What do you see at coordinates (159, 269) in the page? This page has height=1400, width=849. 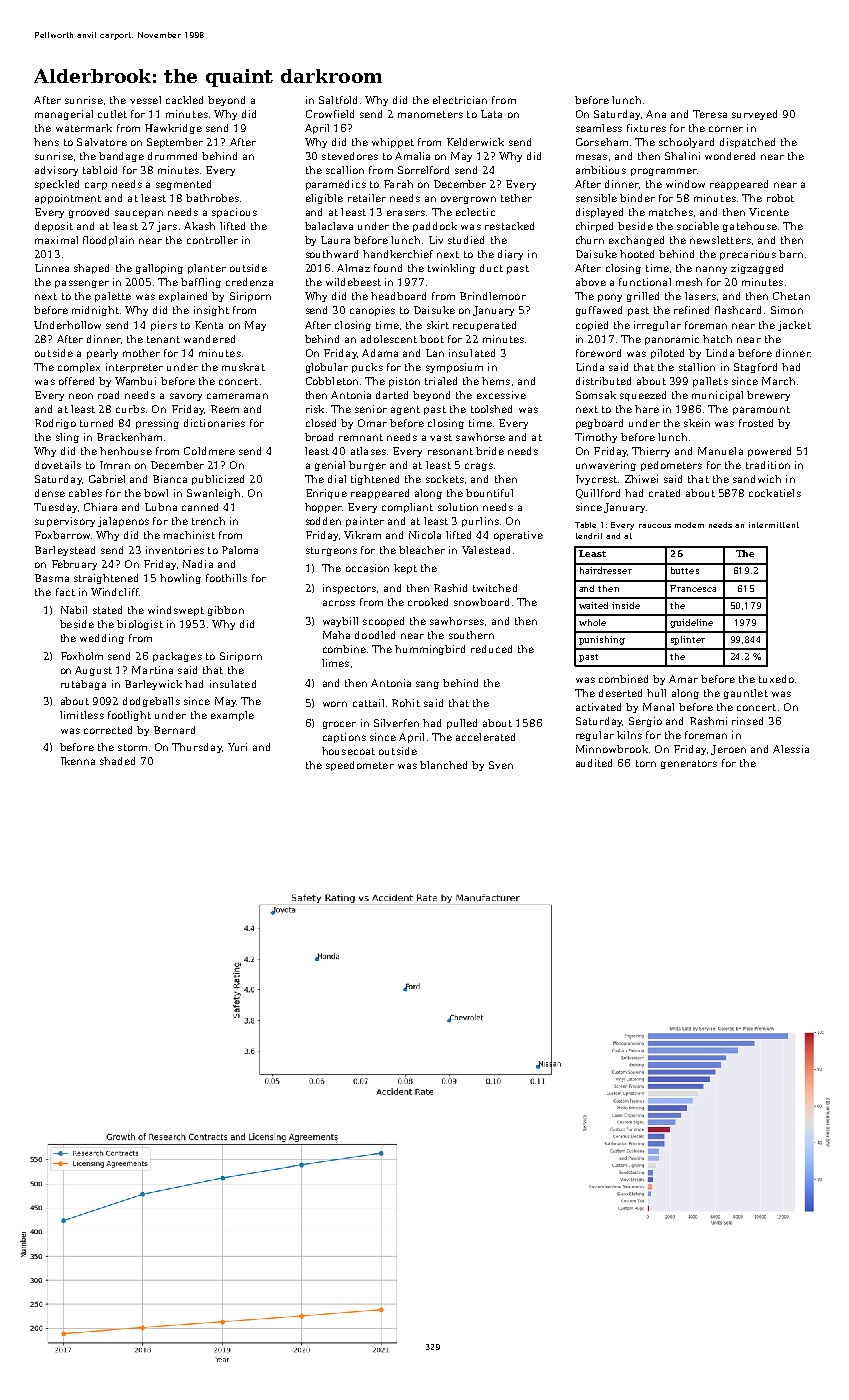 I see `galloping` at bounding box center [159, 269].
